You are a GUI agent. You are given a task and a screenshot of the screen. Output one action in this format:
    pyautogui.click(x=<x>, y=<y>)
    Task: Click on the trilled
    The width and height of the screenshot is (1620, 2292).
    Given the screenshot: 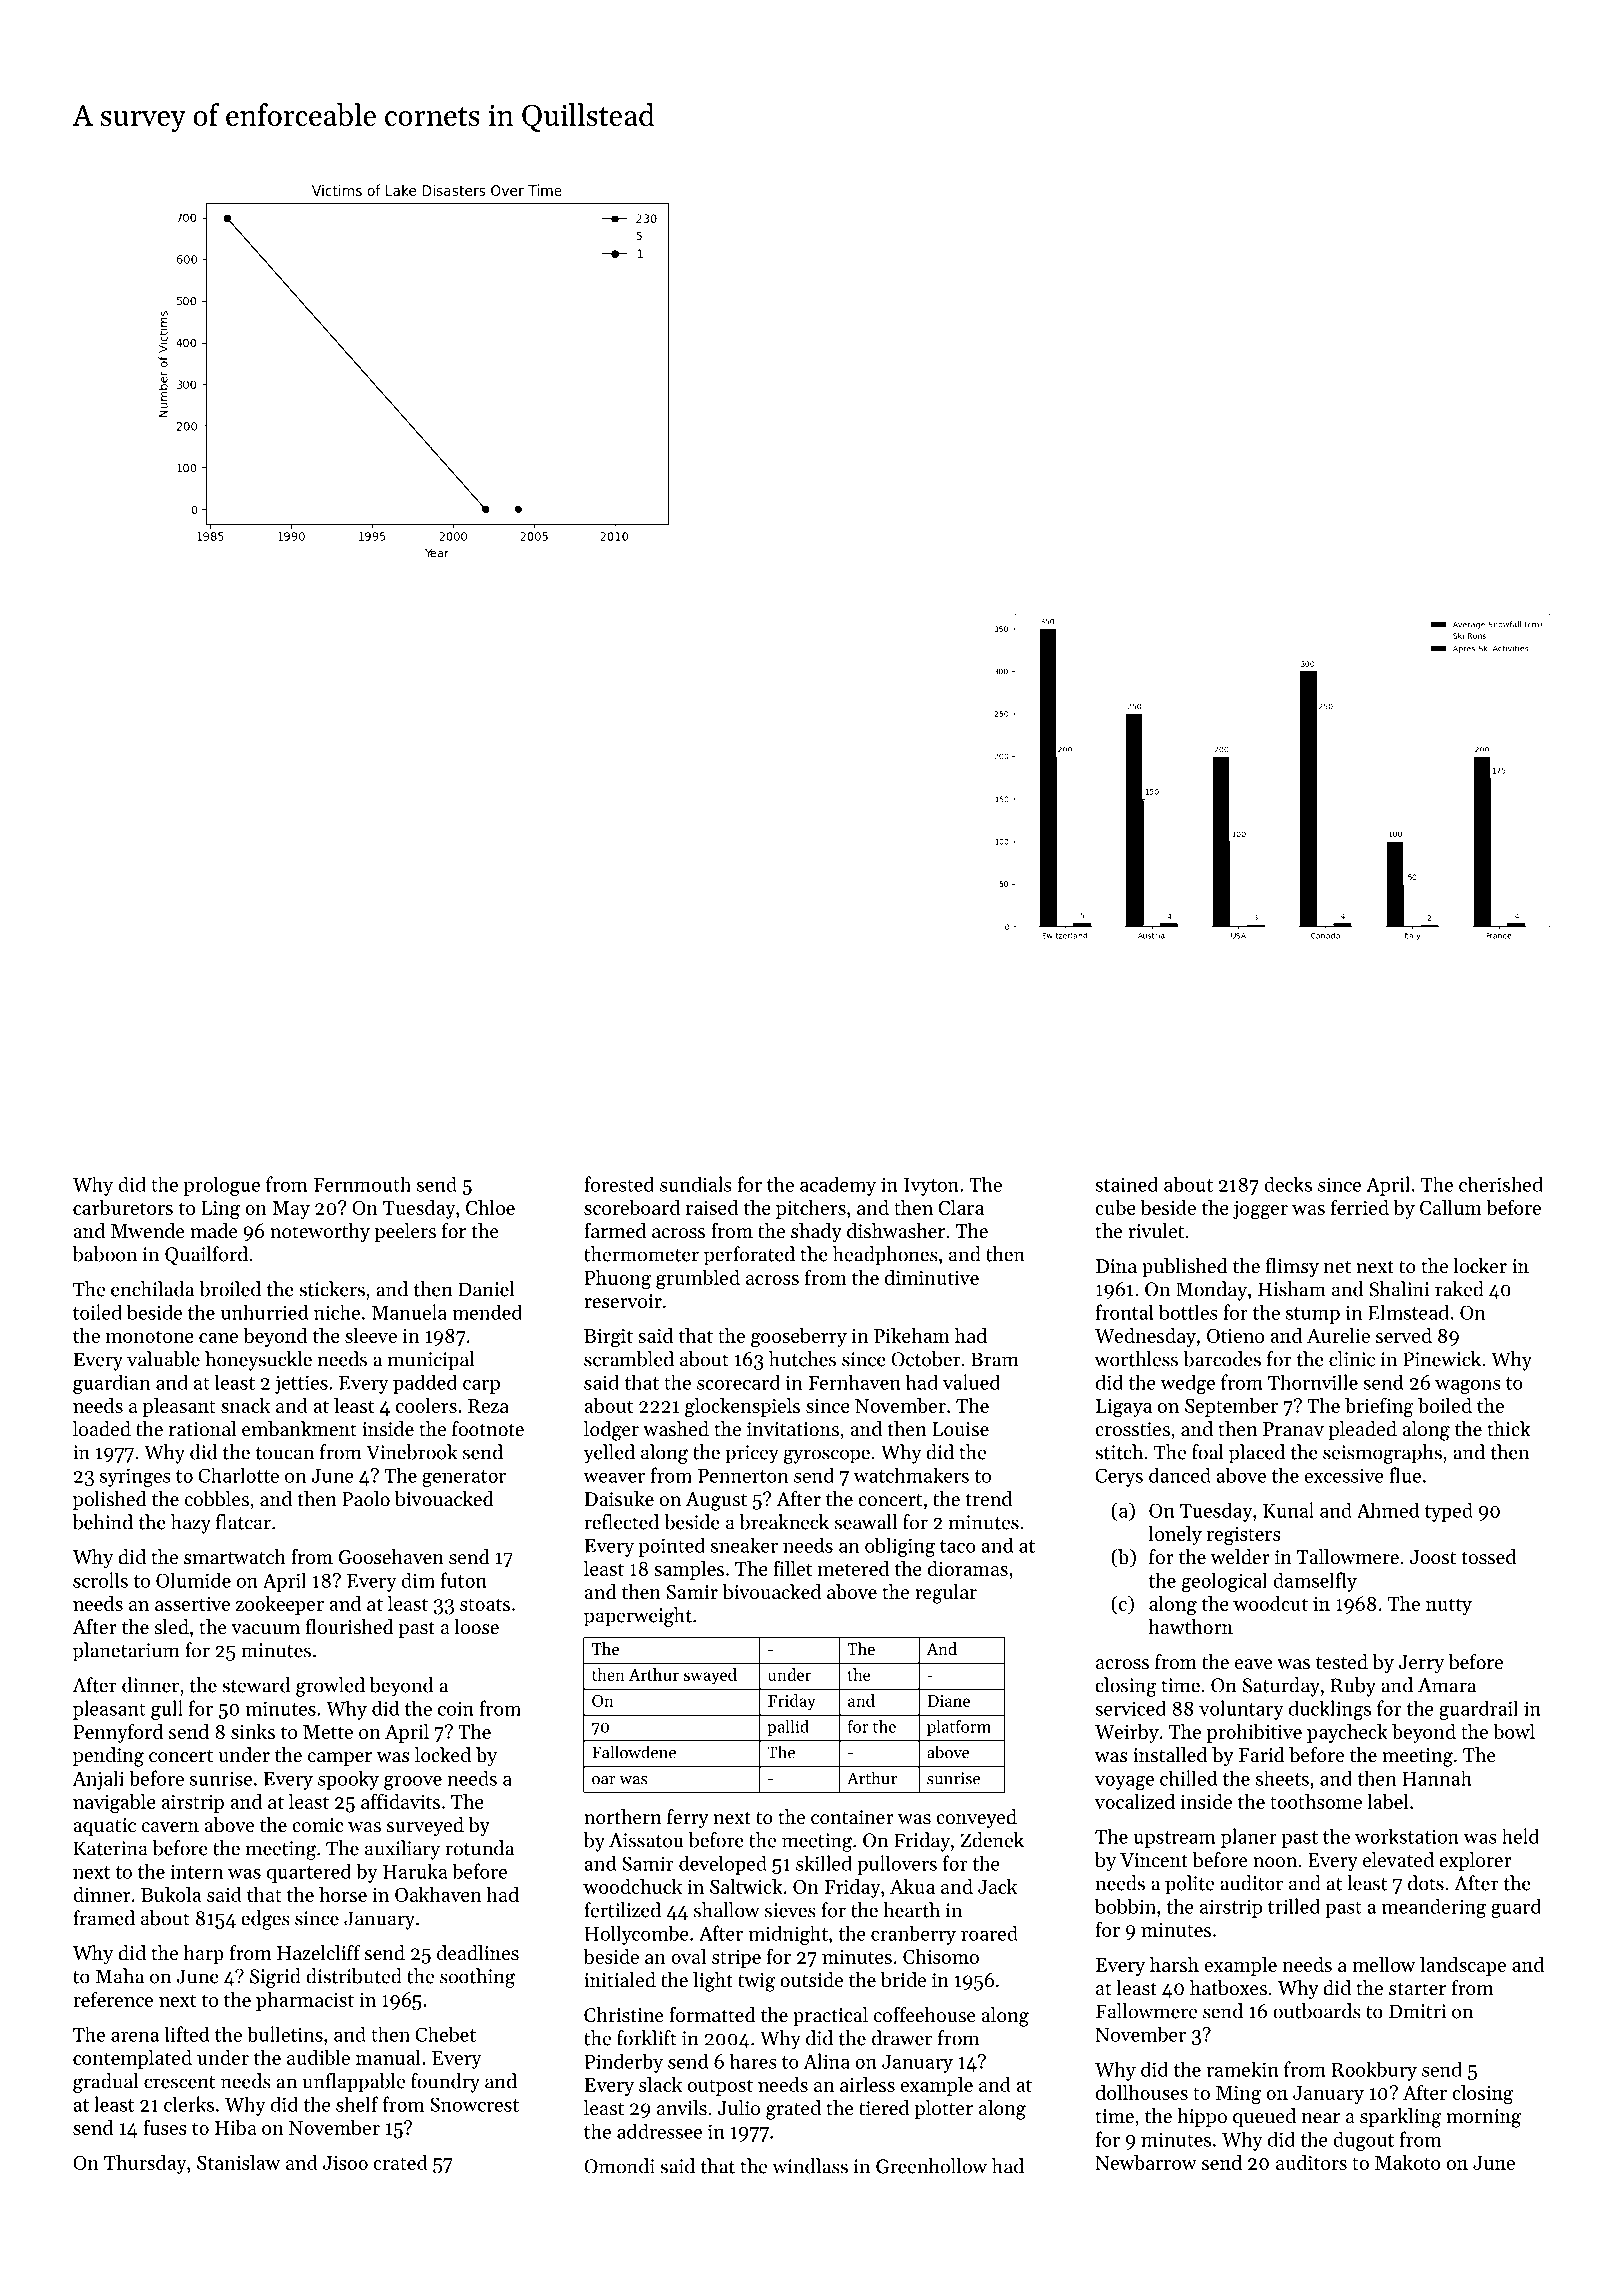 What is the action you would take?
    pyautogui.click(x=1294, y=1906)
